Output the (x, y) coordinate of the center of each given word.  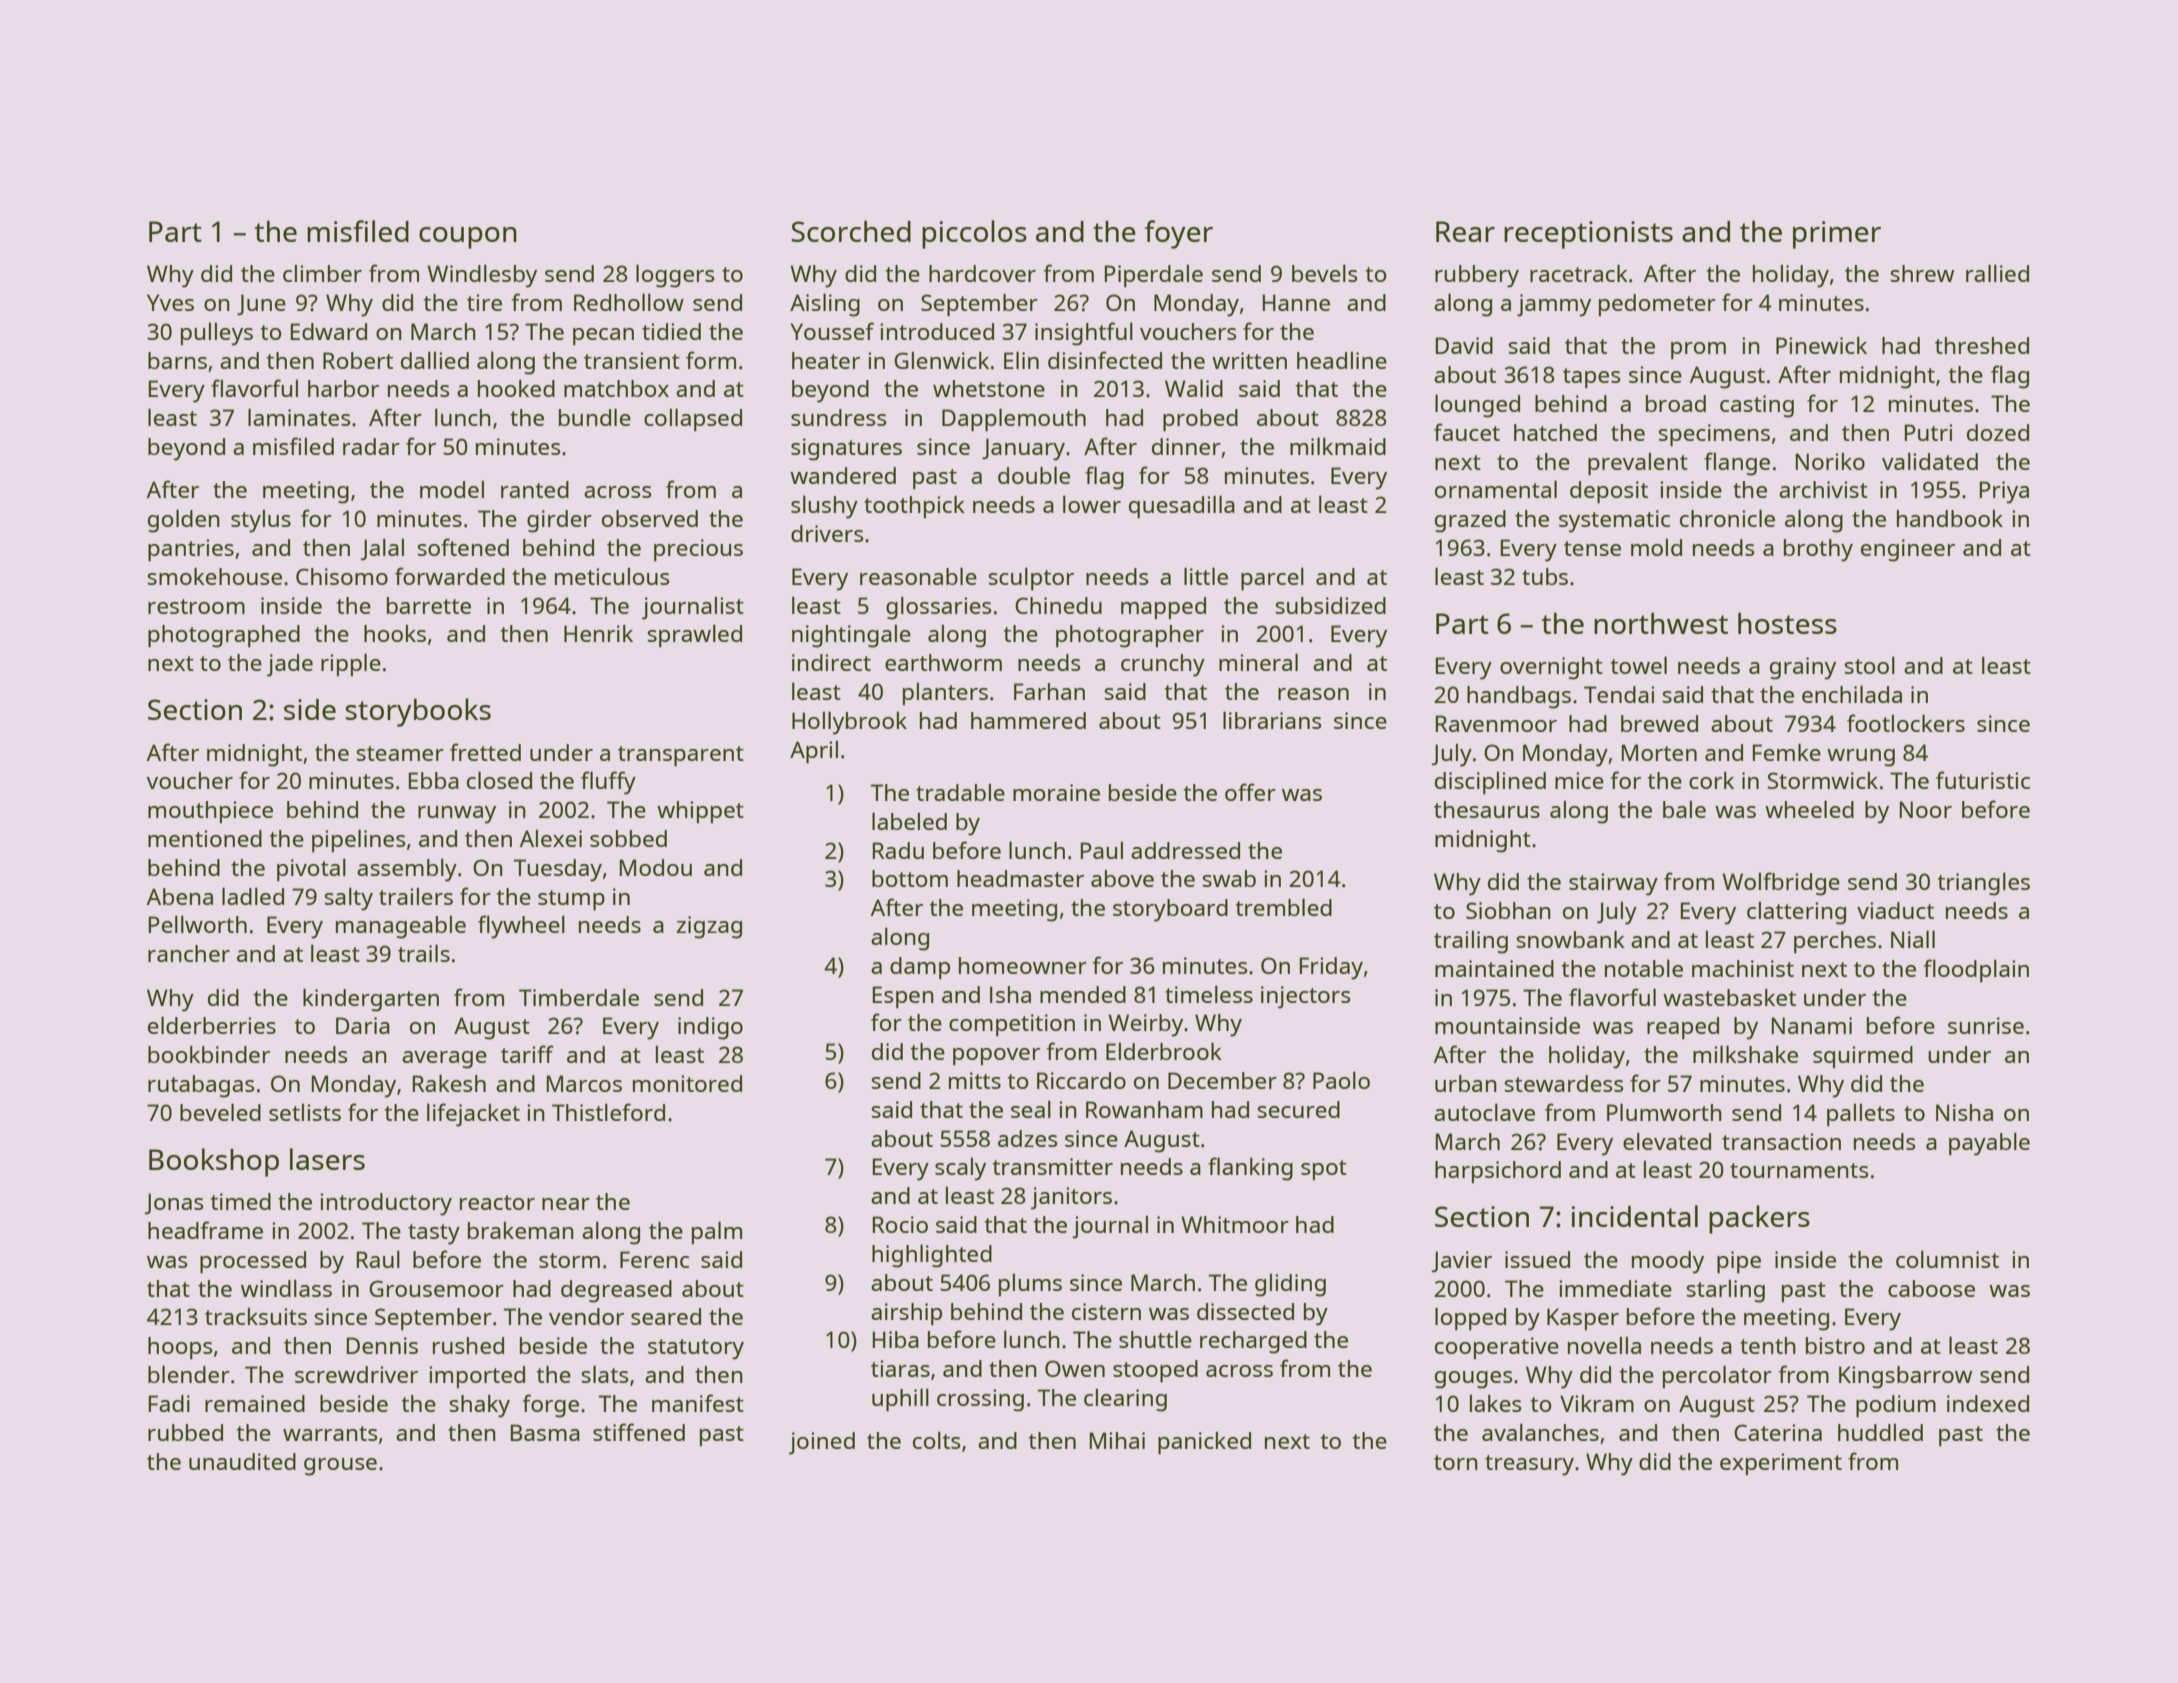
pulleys (217, 334)
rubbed (185, 1432)
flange (1737, 464)
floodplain (1976, 970)
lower (1092, 504)
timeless (1209, 994)
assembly (407, 870)
